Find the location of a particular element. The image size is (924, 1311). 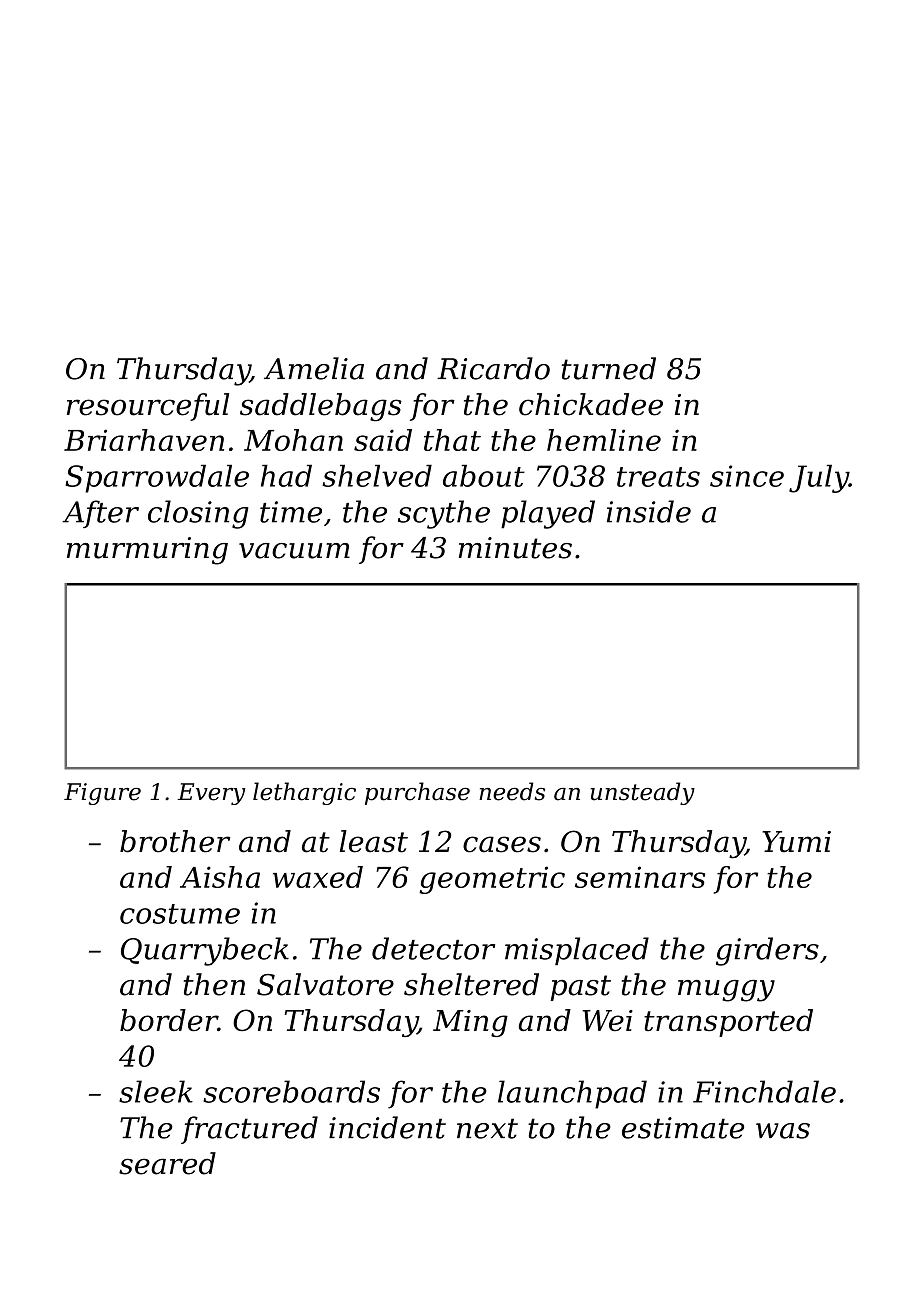

since is located at coordinates (747, 476).
